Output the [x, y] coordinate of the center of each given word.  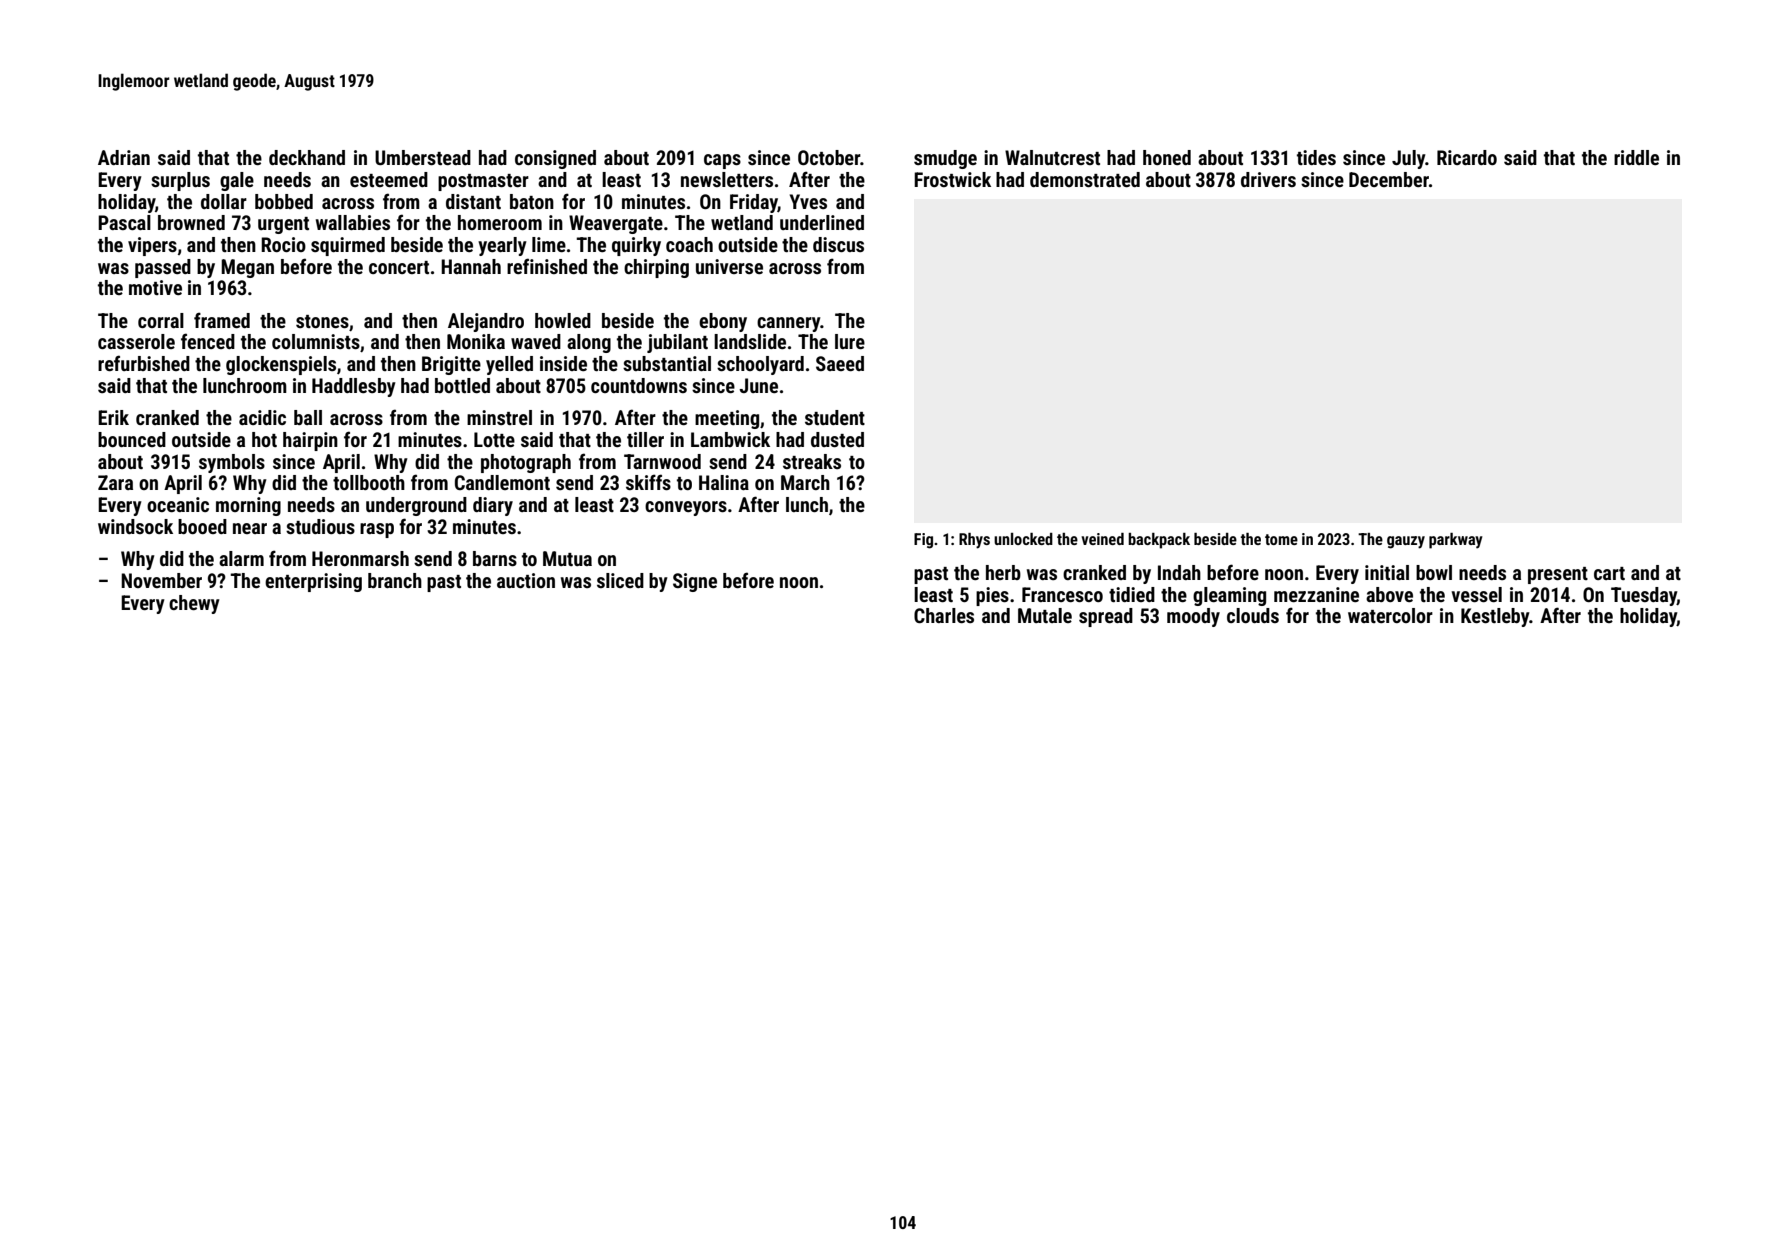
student [835, 417]
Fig [923, 541]
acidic [262, 417]
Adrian [124, 157]
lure [850, 341]
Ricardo [1467, 157]
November [161, 580]
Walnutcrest [1052, 157]
